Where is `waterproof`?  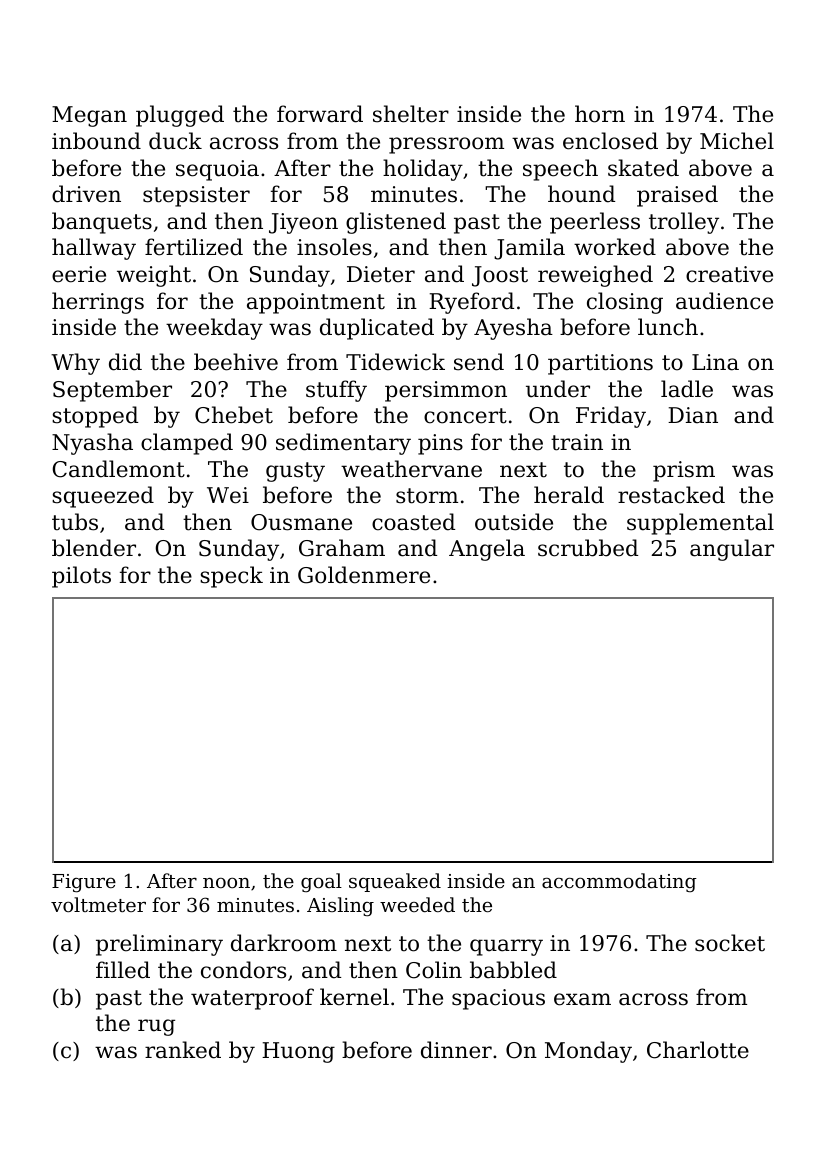 waterproof is located at coordinates (252, 999).
